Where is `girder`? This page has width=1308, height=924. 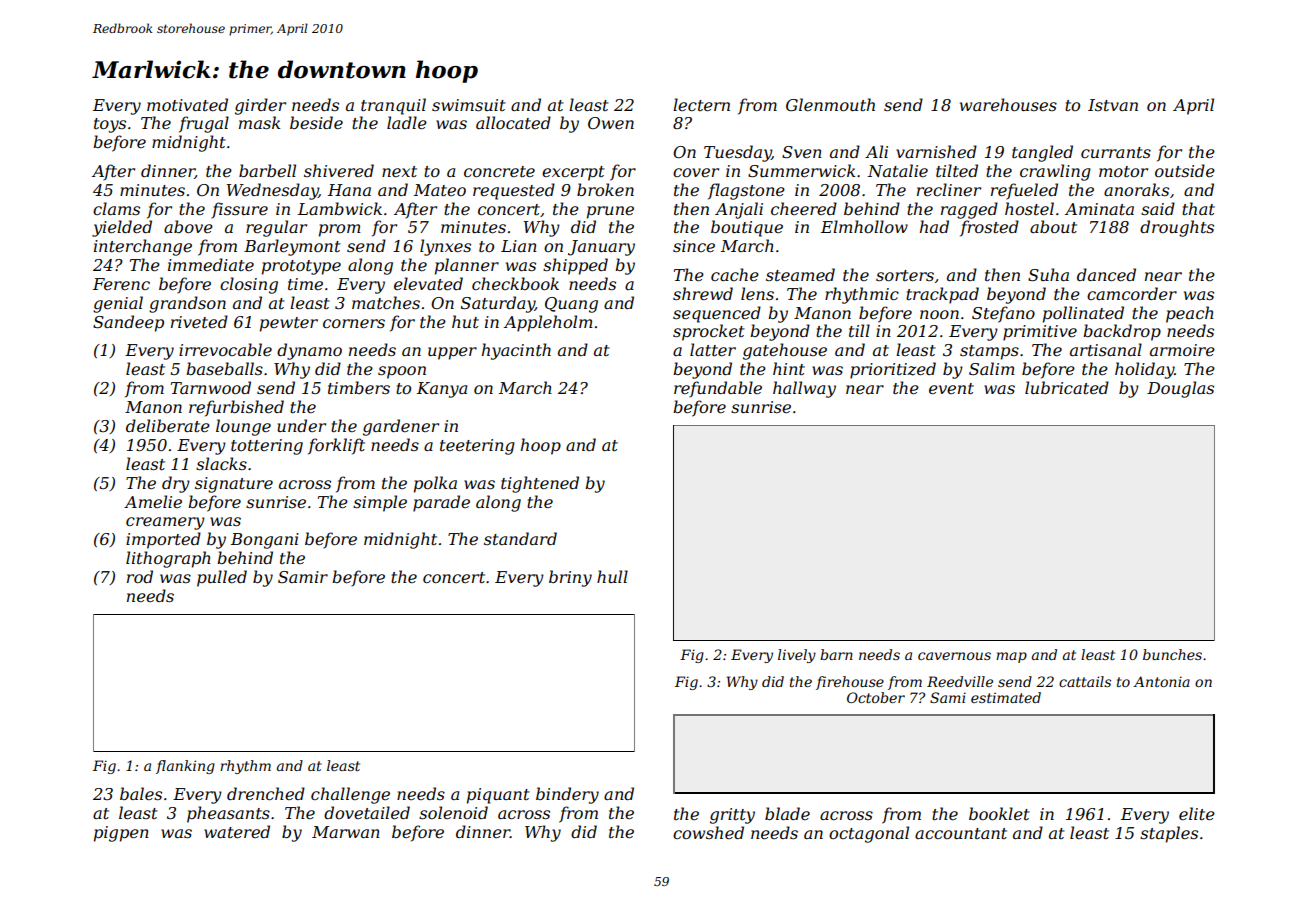
girder is located at coordinates (260, 106).
